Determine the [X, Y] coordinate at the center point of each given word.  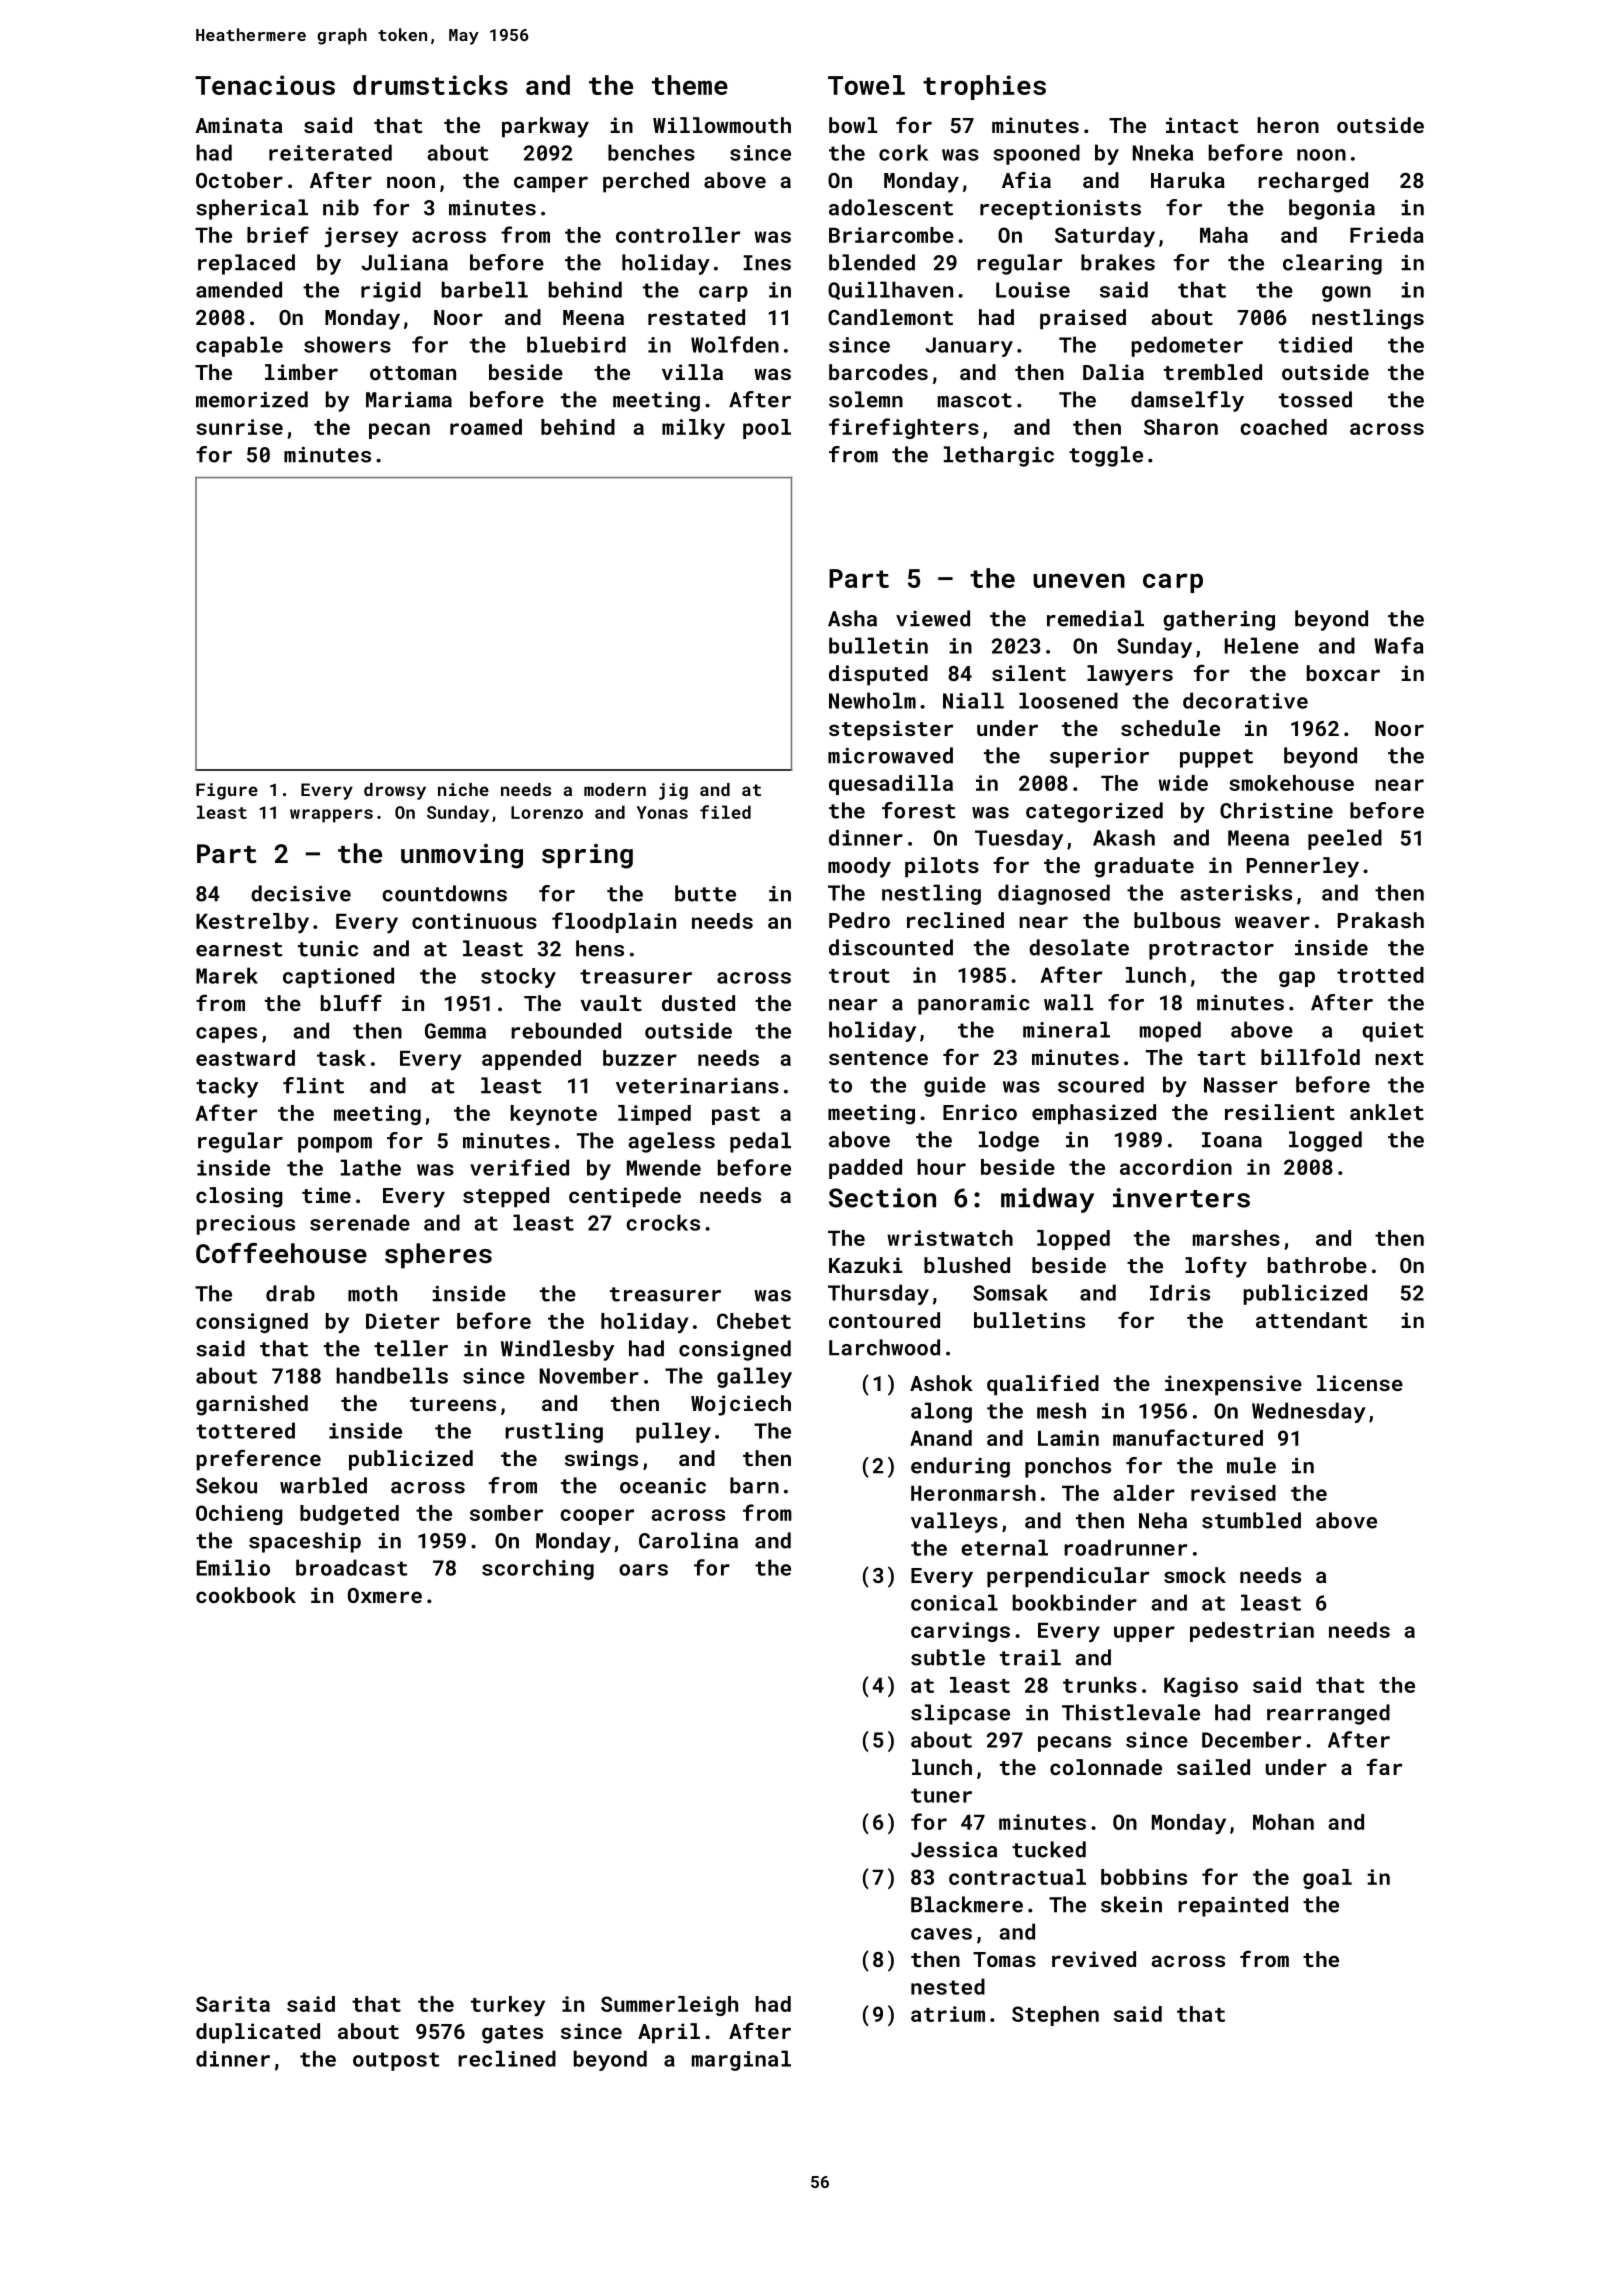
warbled [323, 1485]
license [1360, 1383]
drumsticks [430, 85]
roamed [486, 427]
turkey [508, 2006]
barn [754, 1485]
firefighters [904, 428]
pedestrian [1252, 1632]
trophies [984, 87]
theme [690, 85]
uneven [1079, 580]
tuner [941, 1795]
